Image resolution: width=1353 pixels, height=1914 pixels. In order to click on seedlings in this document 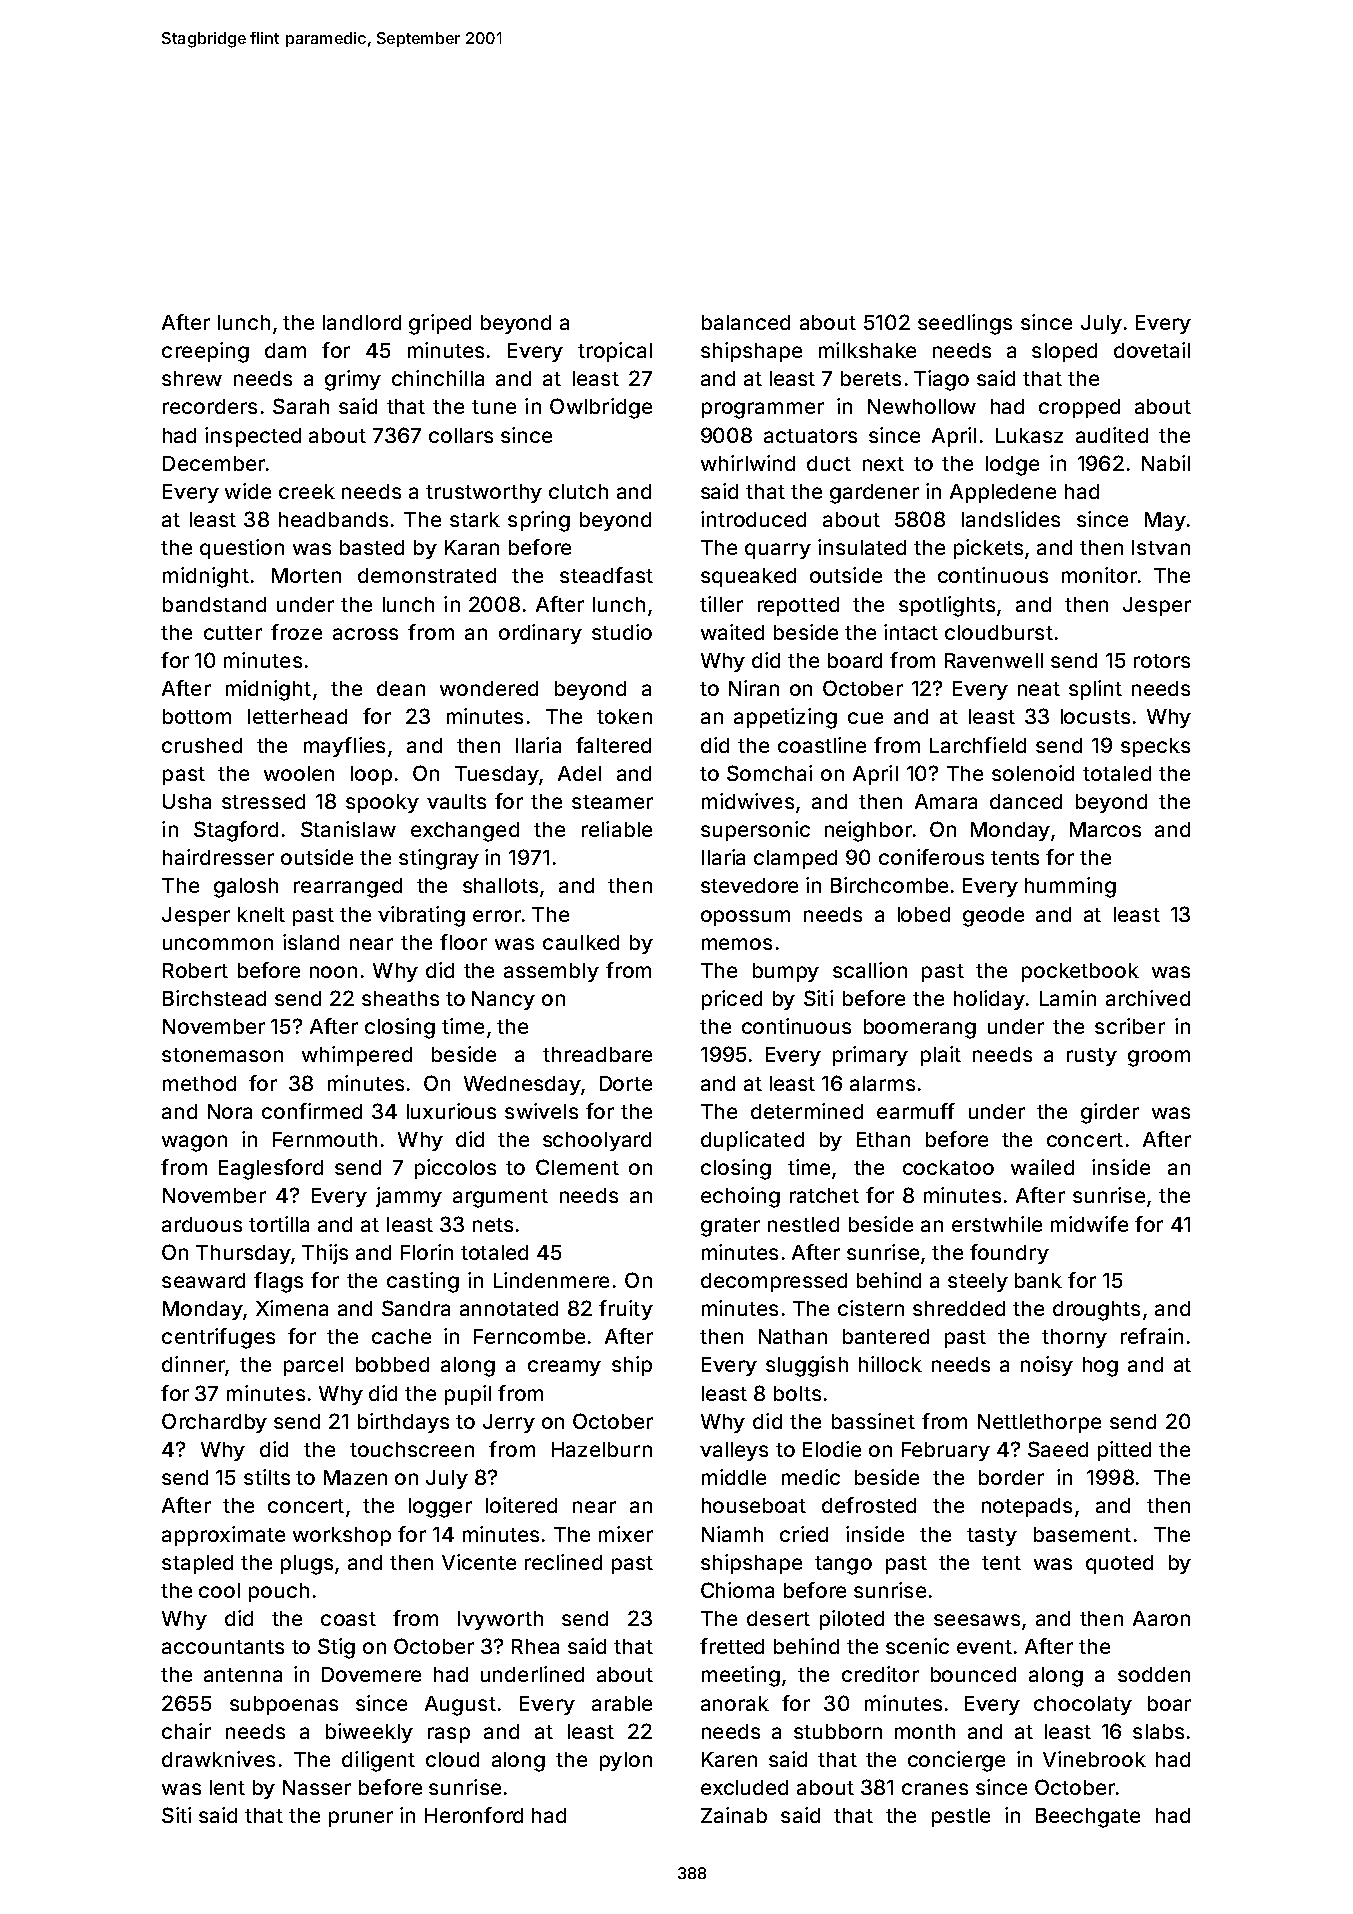, I will do `click(965, 324)`.
